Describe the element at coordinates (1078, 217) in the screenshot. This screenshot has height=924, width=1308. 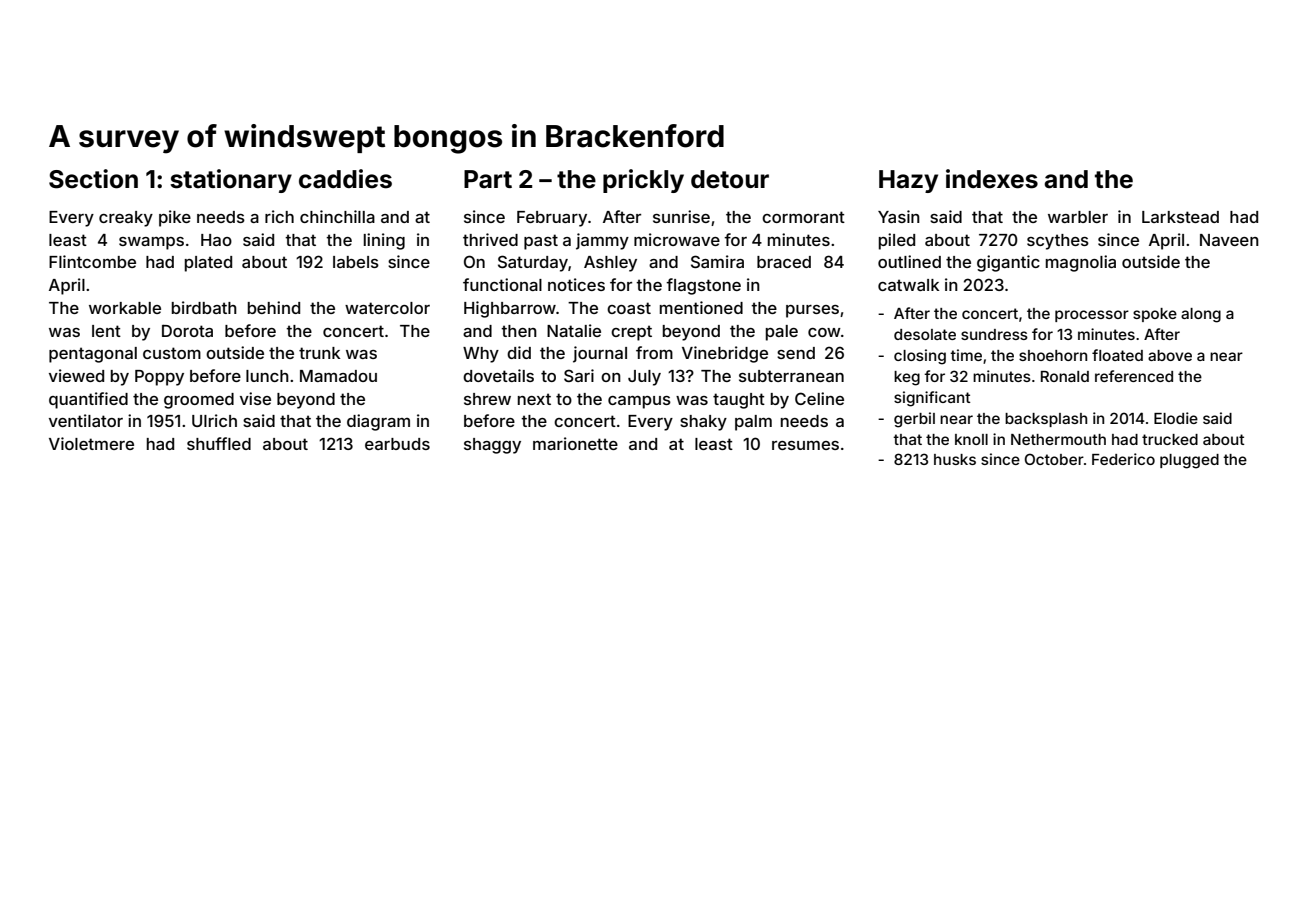
I see `warbler` at that location.
